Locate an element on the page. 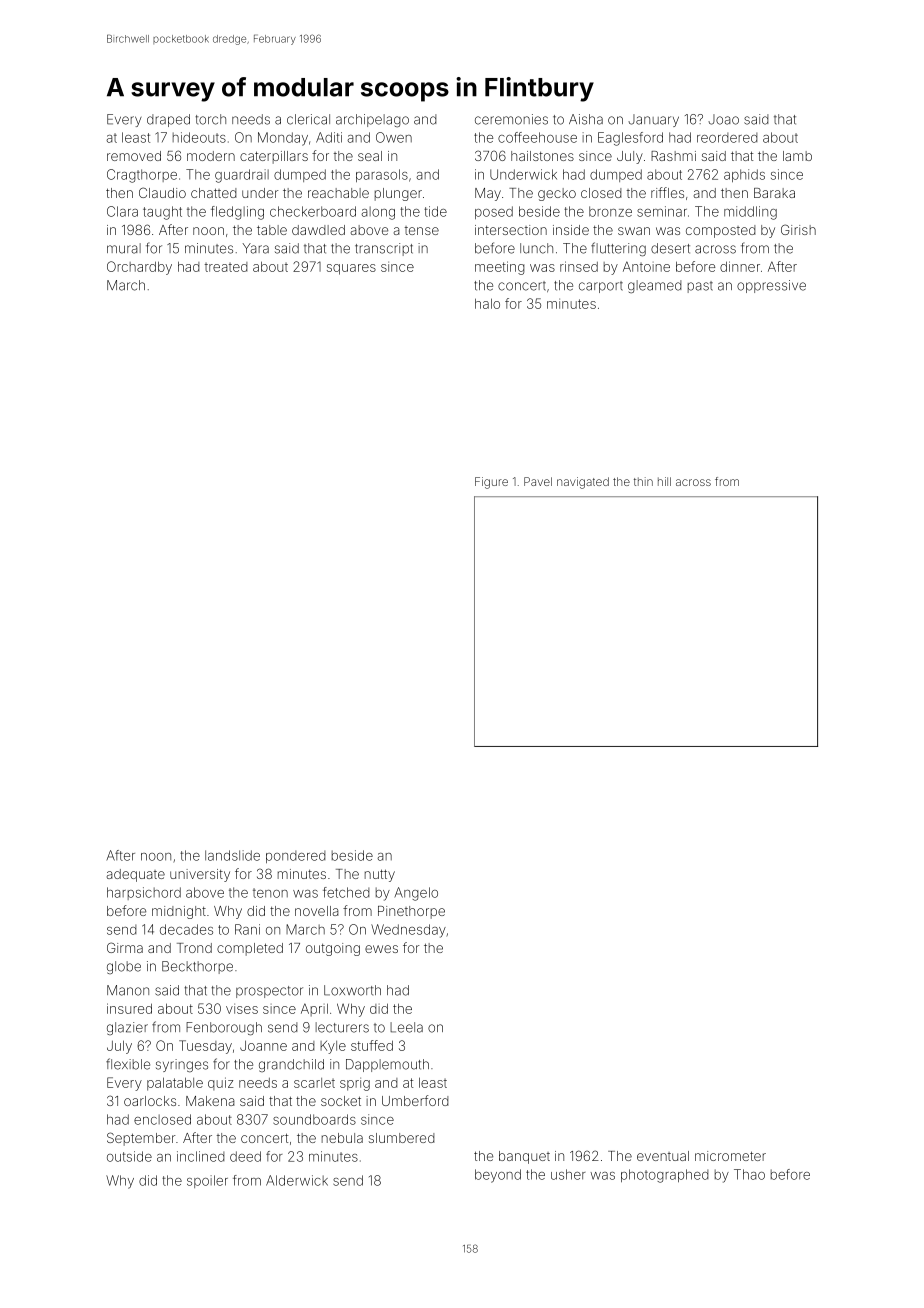 This image has height=1308, width=924. Figure is located at coordinates (491, 483).
